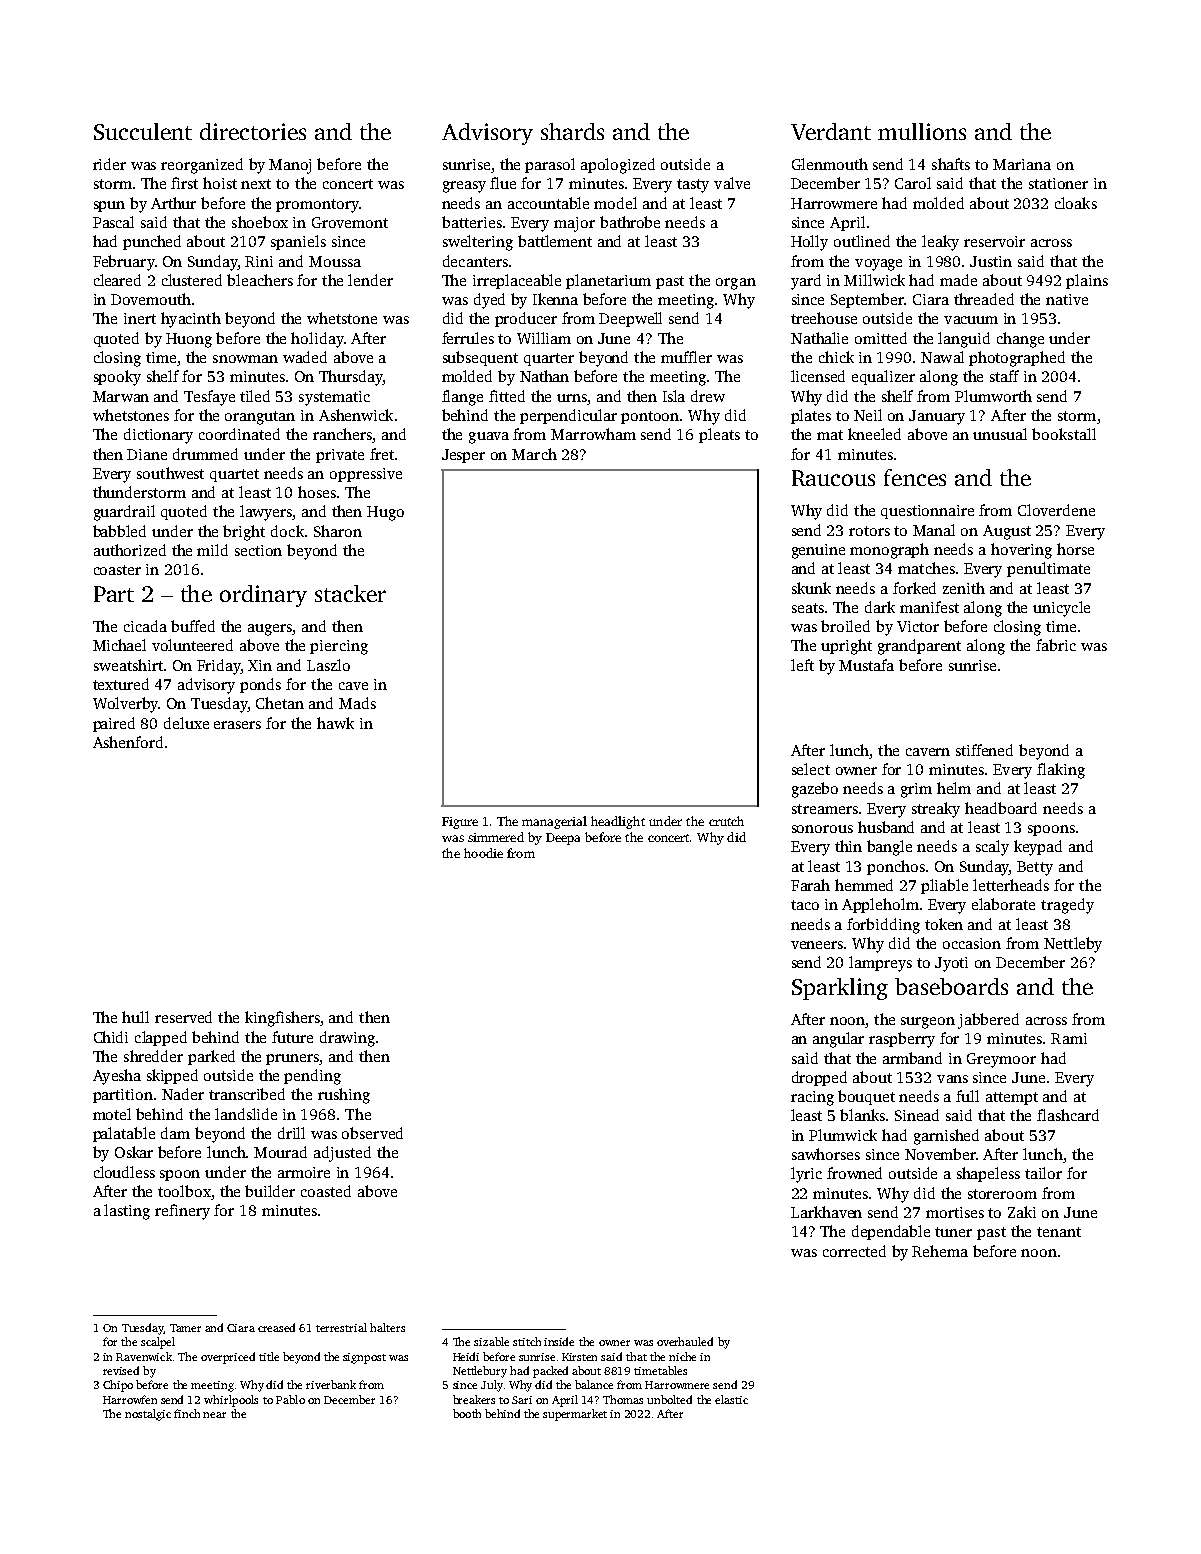 This page has height=1554, width=1201. Describe the element at coordinates (182, 1212) in the page. I see `refinery` at that location.
